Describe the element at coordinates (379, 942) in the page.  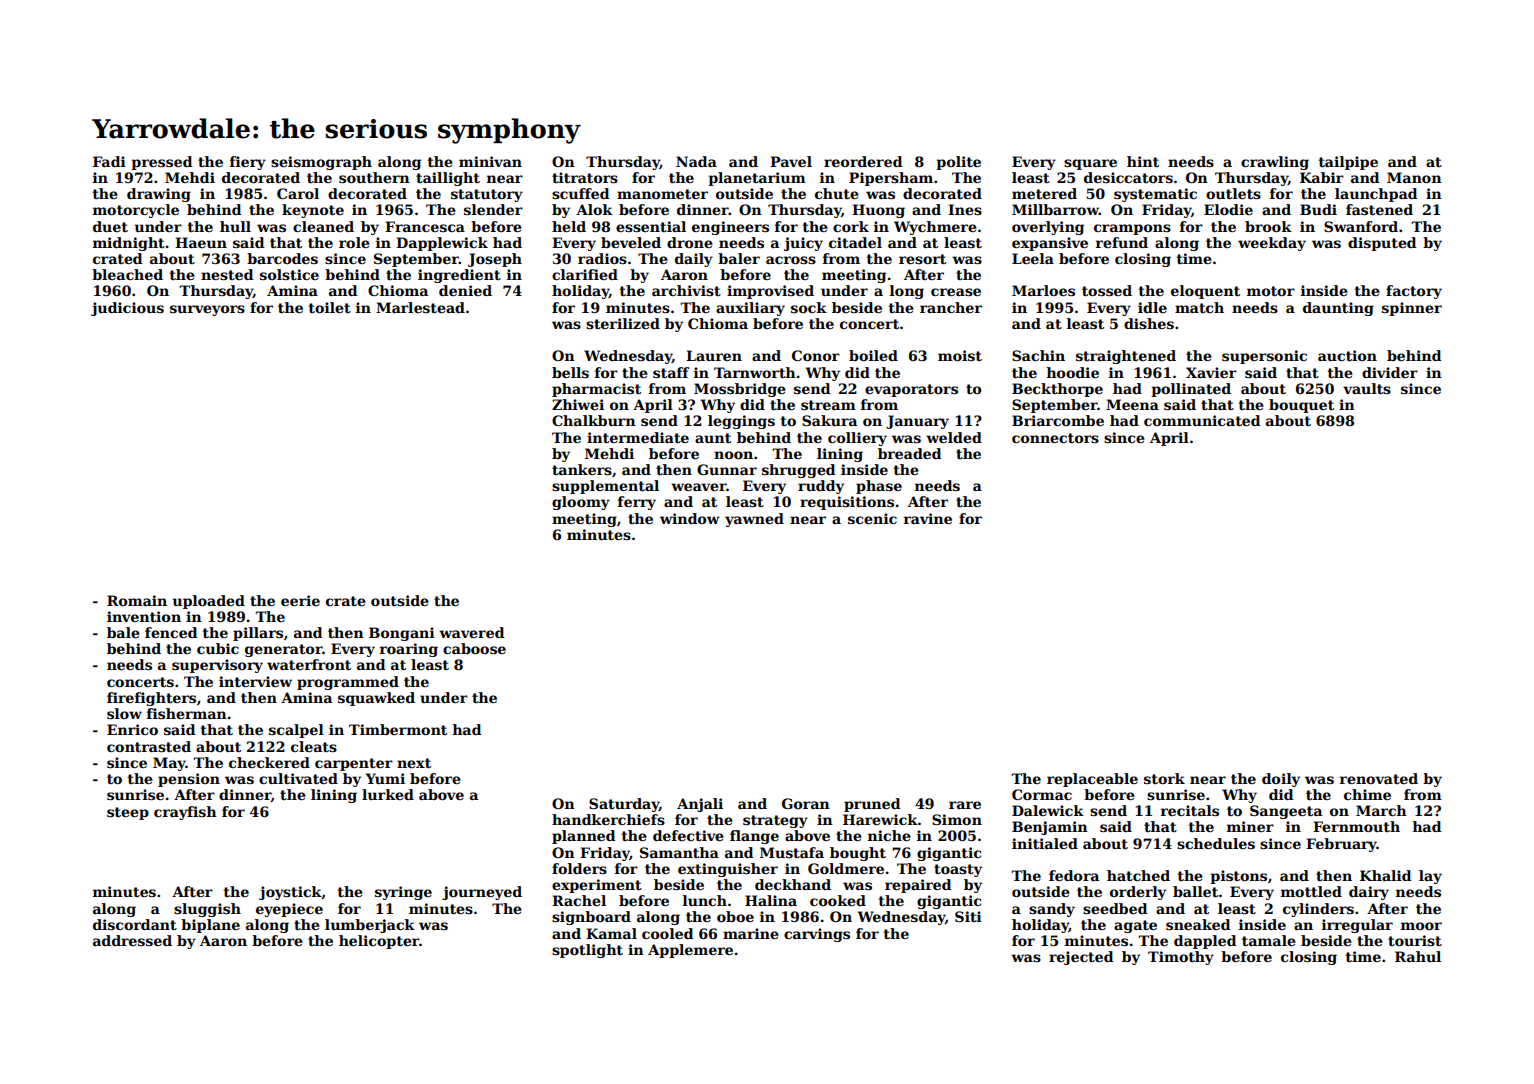
I see `helicopter` at that location.
